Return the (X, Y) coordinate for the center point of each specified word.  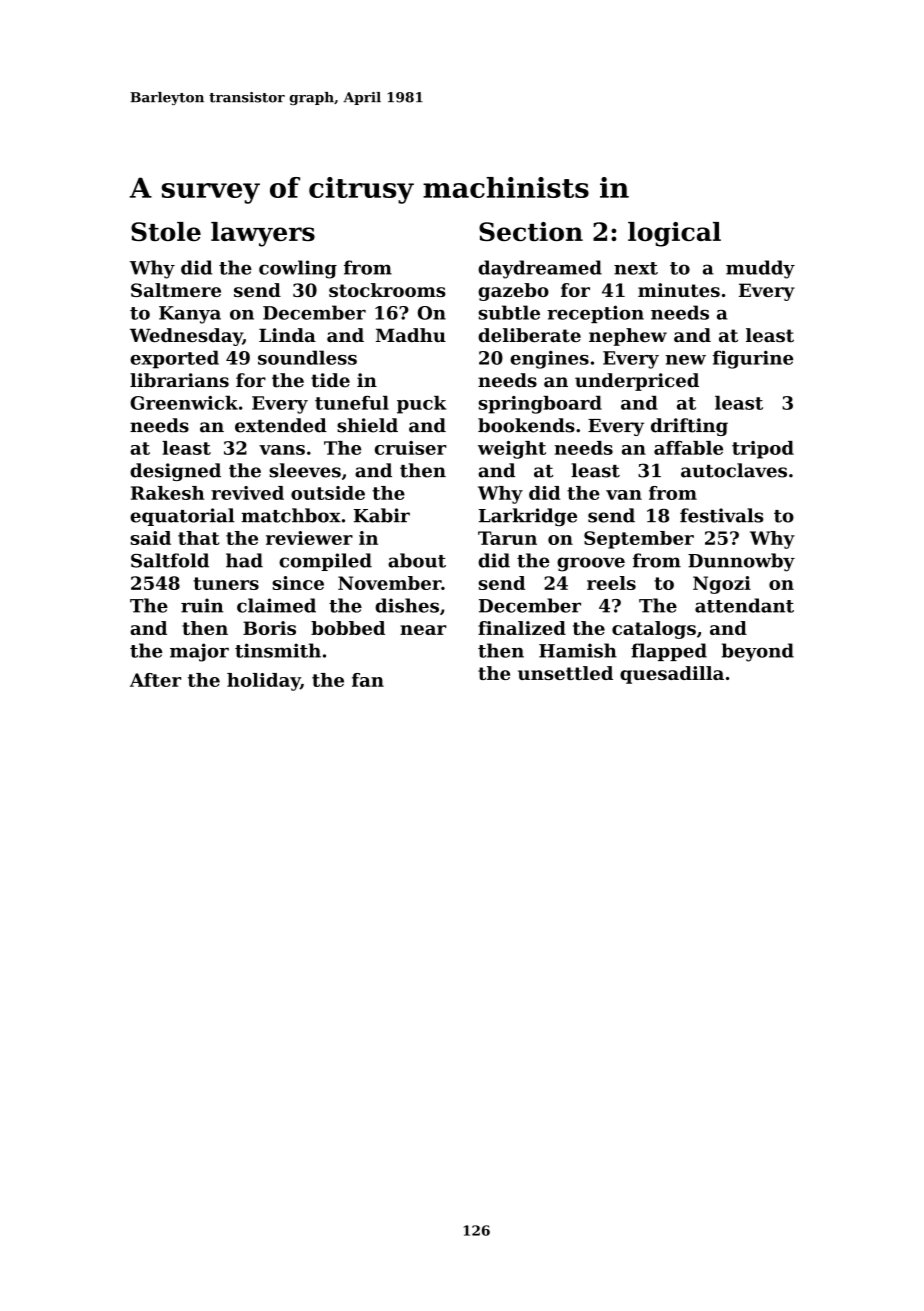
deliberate (529, 335)
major (199, 652)
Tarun (507, 538)
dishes (407, 605)
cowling (298, 269)
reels (611, 583)
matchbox (291, 515)
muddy (760, 269)
